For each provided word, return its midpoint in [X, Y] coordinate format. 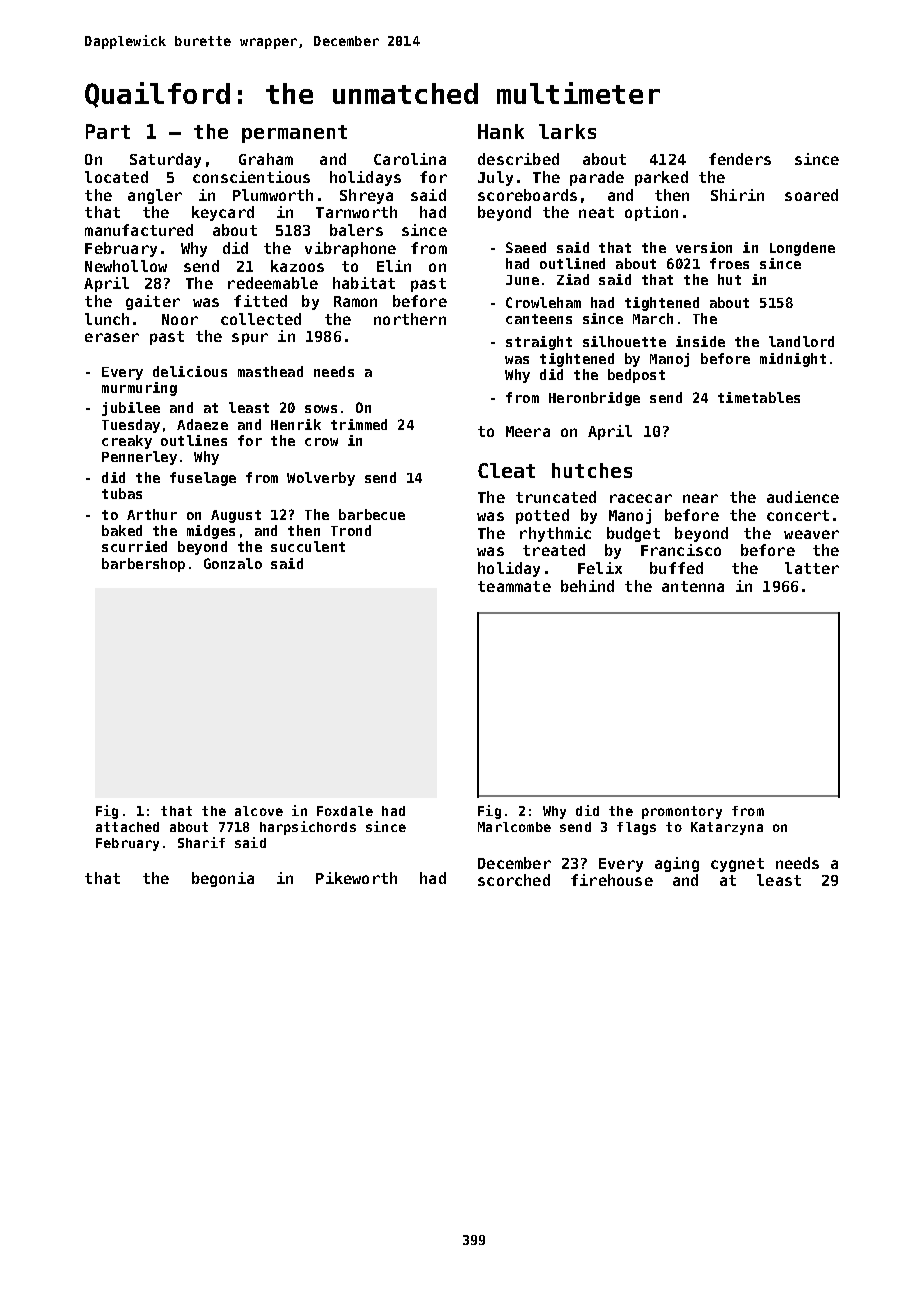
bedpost [636, 376]
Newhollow [126, 266]
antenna [693, 586]
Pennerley [139, 458]
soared [811, 195]
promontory [682, 812]
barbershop [143, 565]
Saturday [165, 160]
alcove [259, 811]
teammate [514, 586]
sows [321, 409]
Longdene [802, 249]
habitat [364, 283]
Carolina [410, 159]
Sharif [201, 842]
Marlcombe [514, 827]
